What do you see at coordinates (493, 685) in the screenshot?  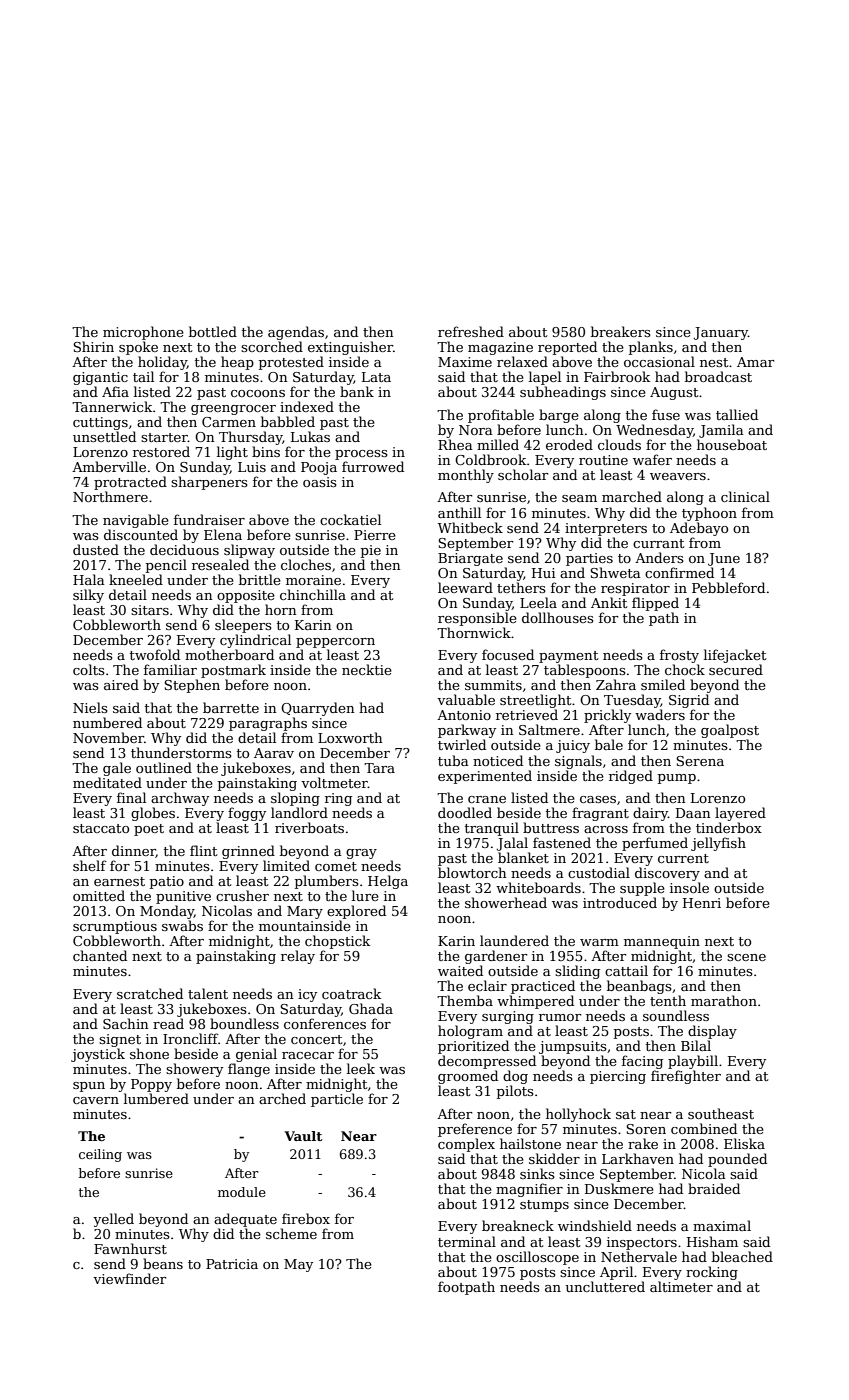 I see `summits` at bounding box center [493, 685].
